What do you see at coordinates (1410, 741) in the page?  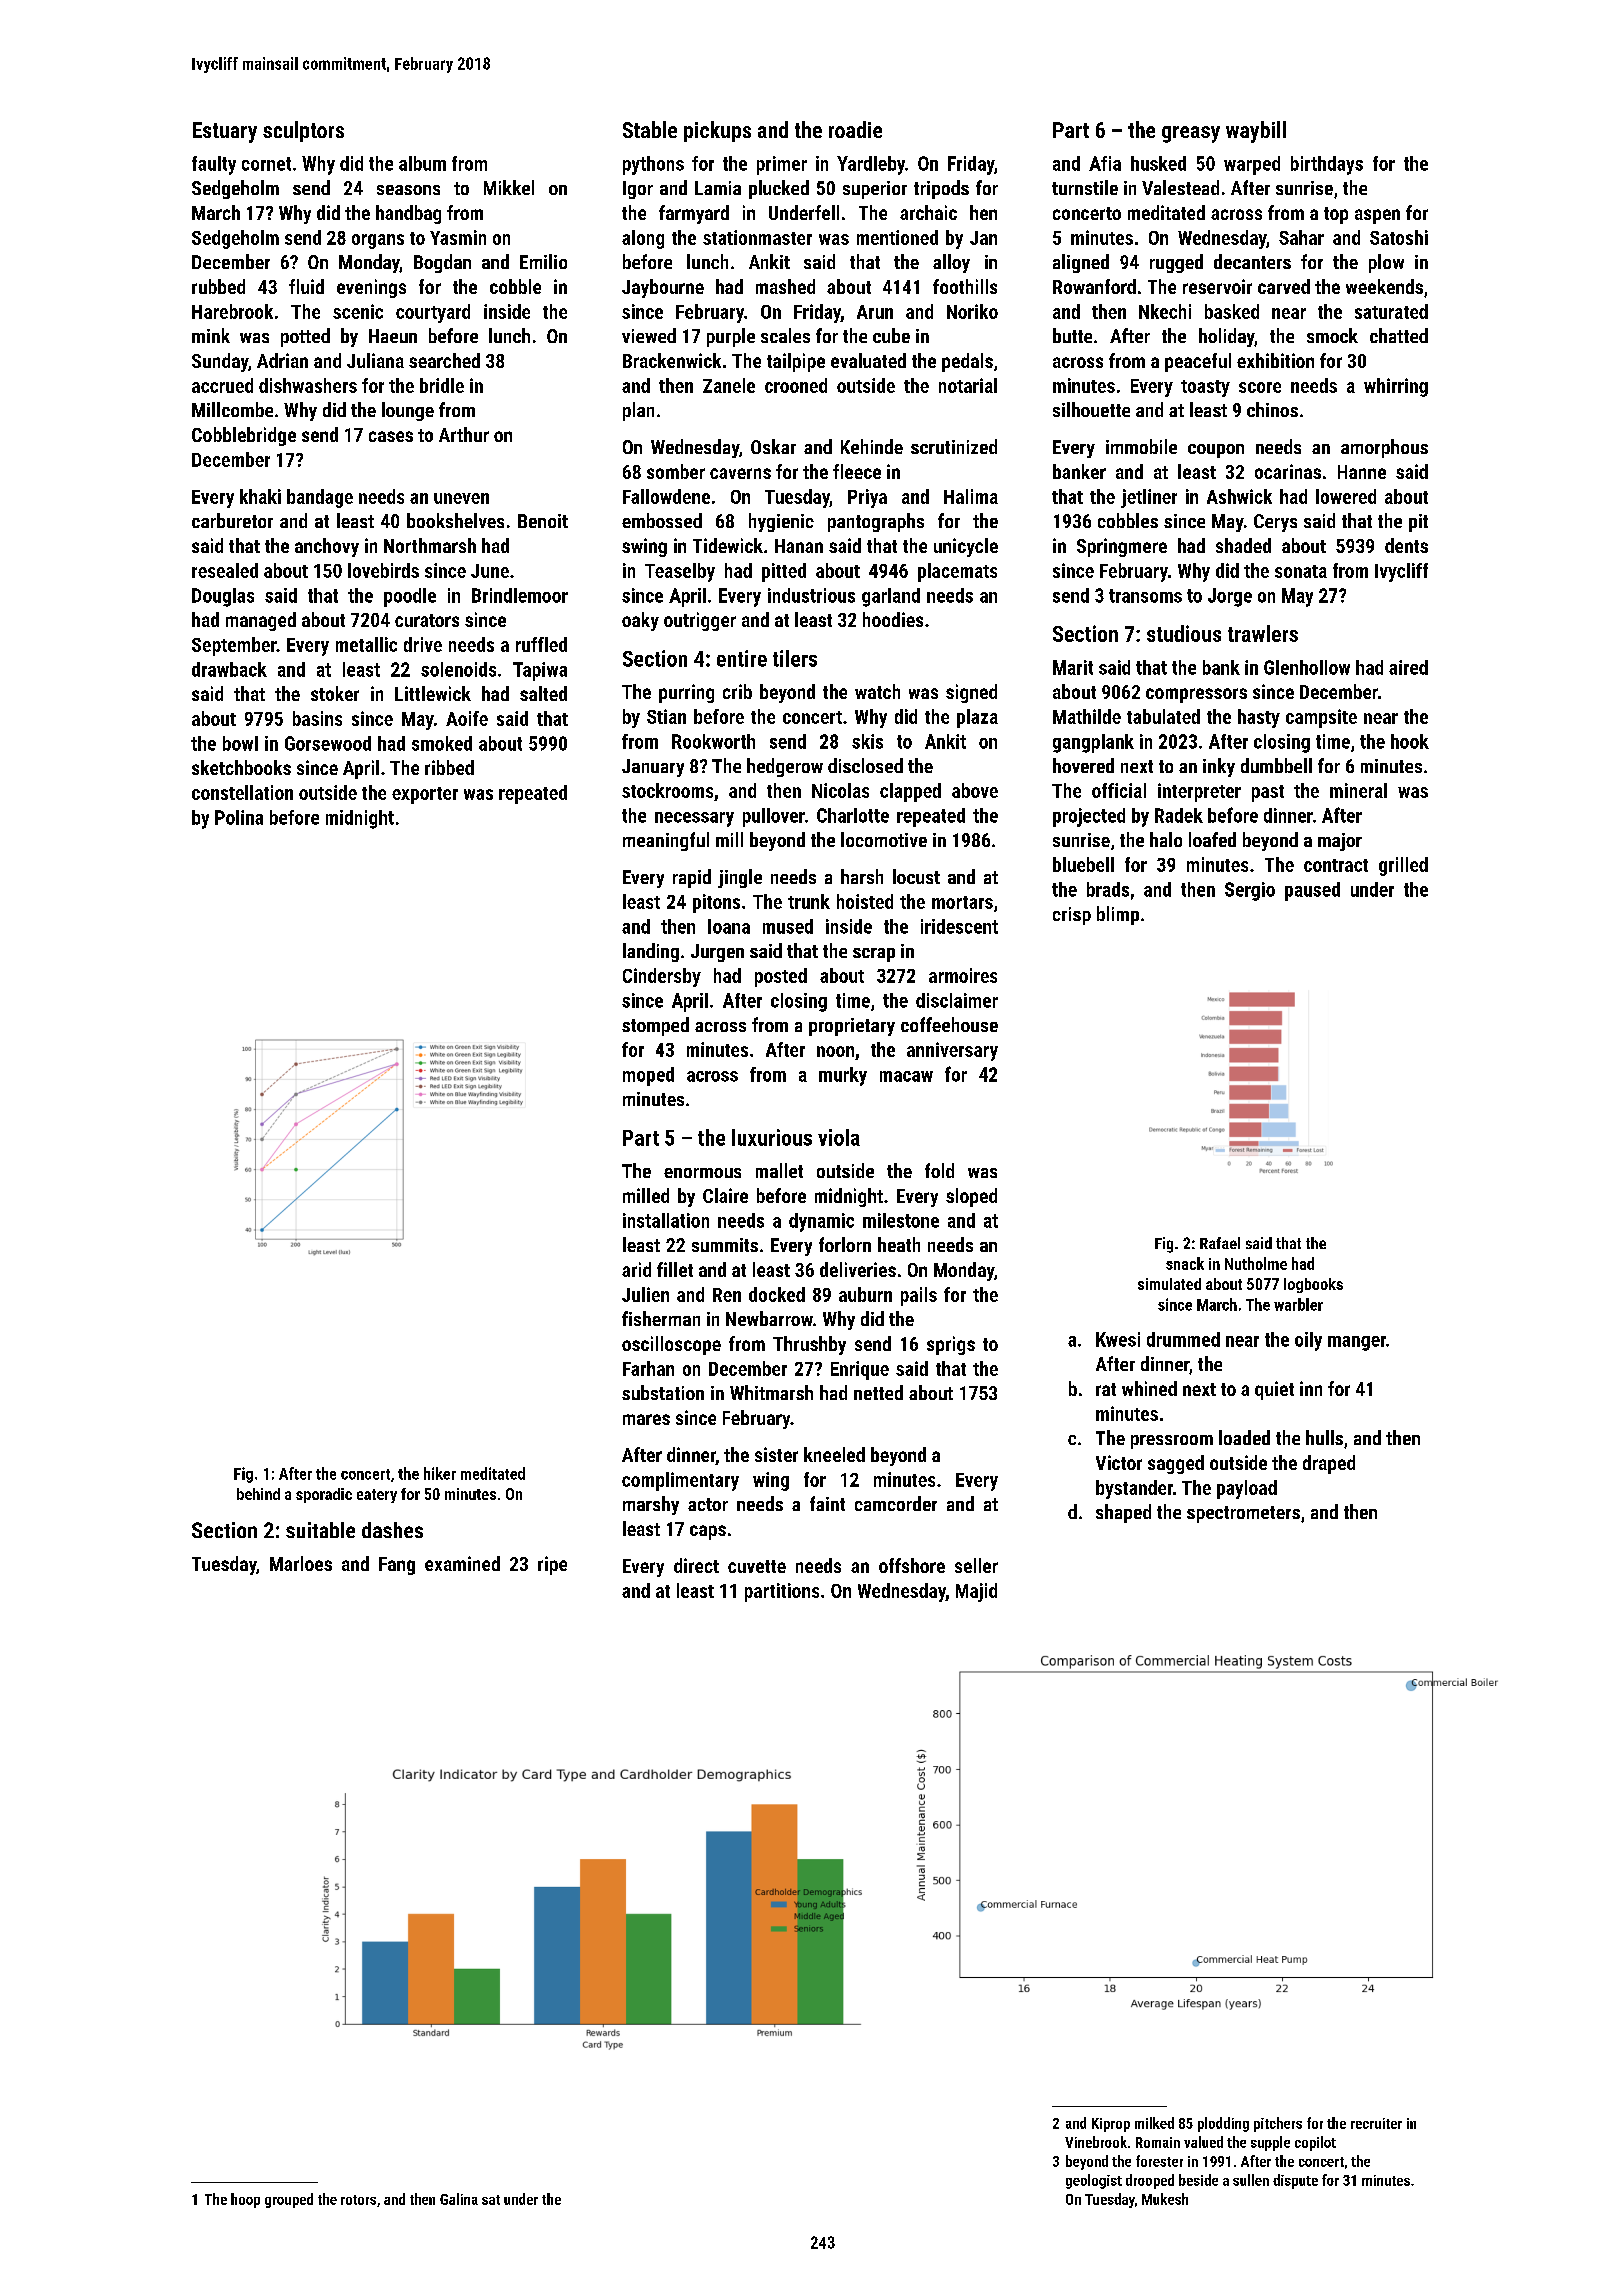 I see `hook` at bounding box center [1410, 741].
